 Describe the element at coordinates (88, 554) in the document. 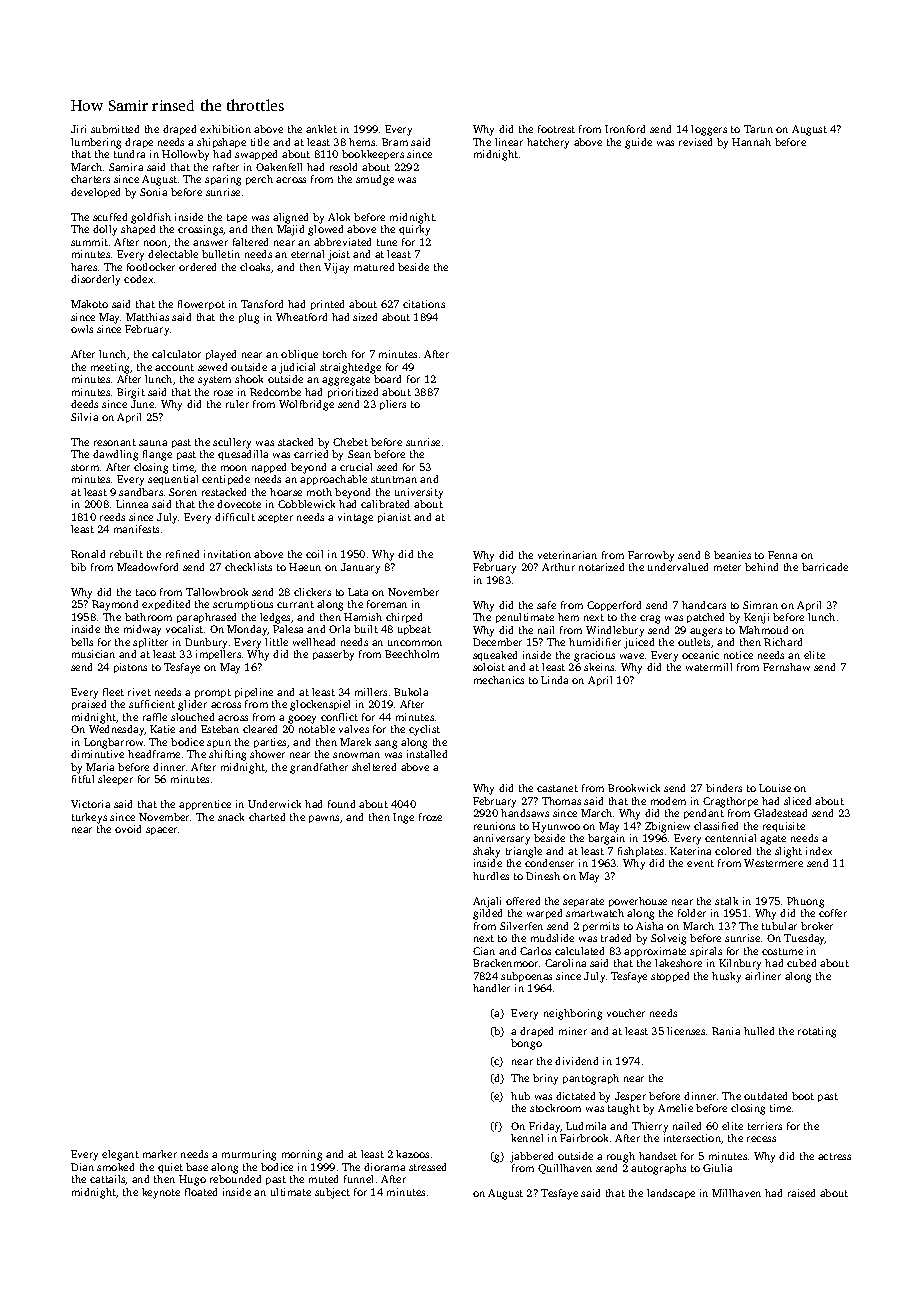

I see `Ronald` at that location.
